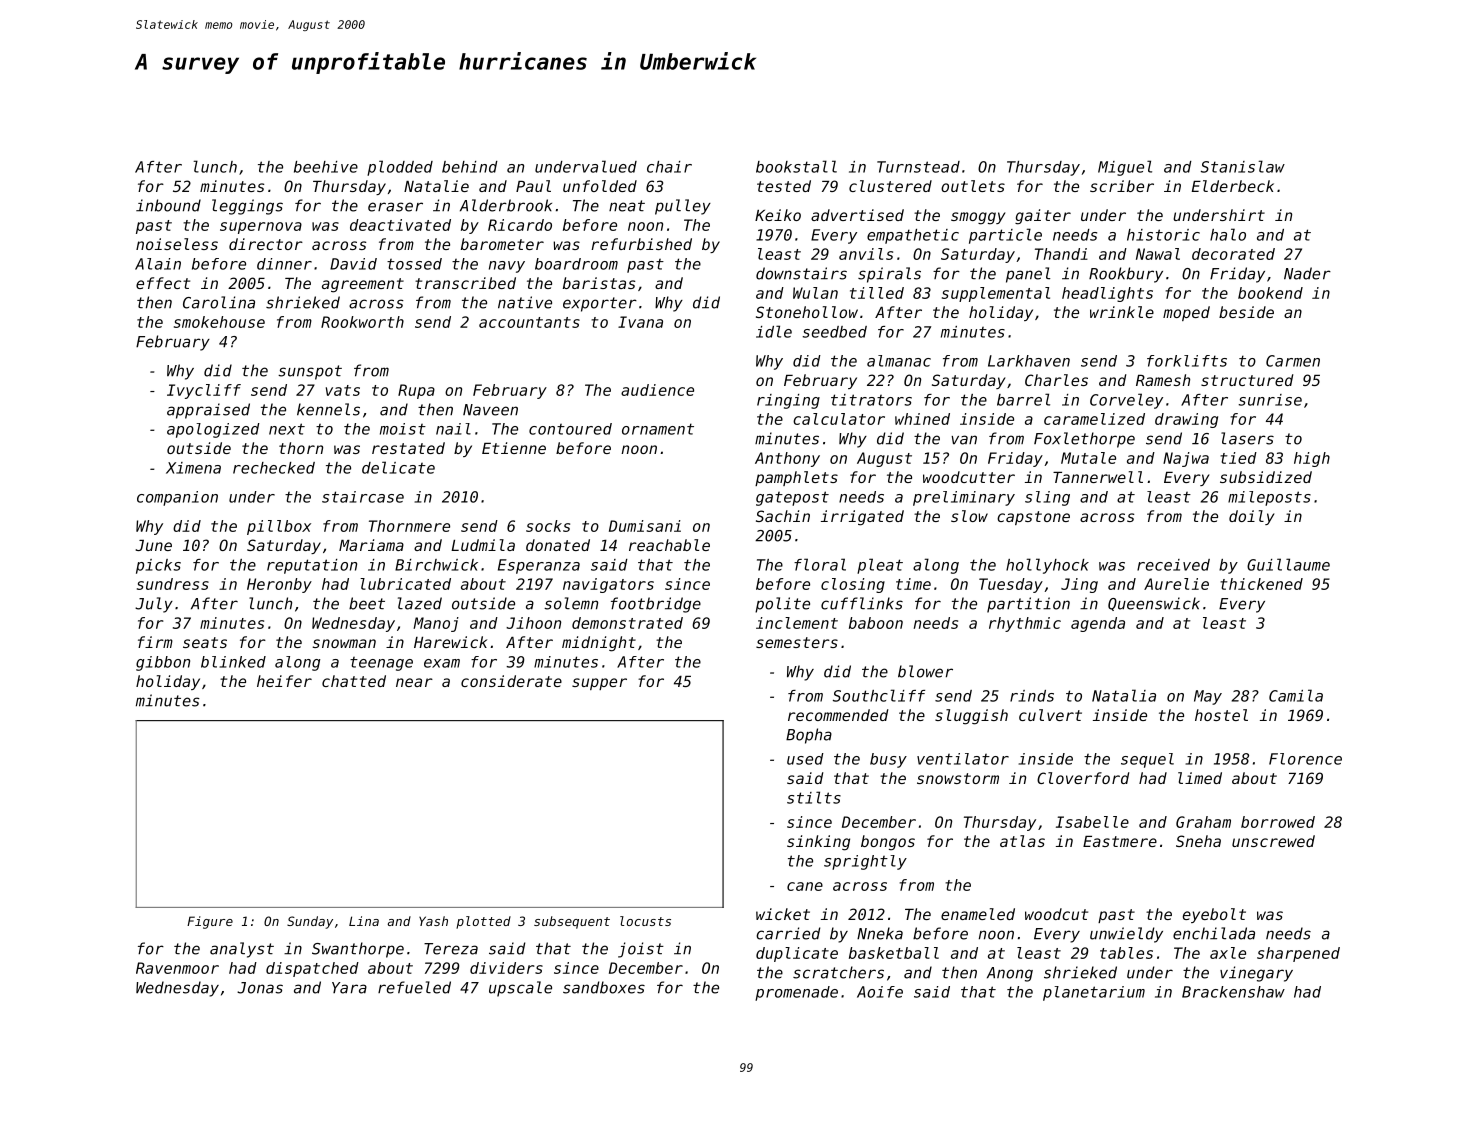 This image has height=1143, width=1479. Describe the element at coordinates (210, 922) in the image. I see `Figure` at that location.
